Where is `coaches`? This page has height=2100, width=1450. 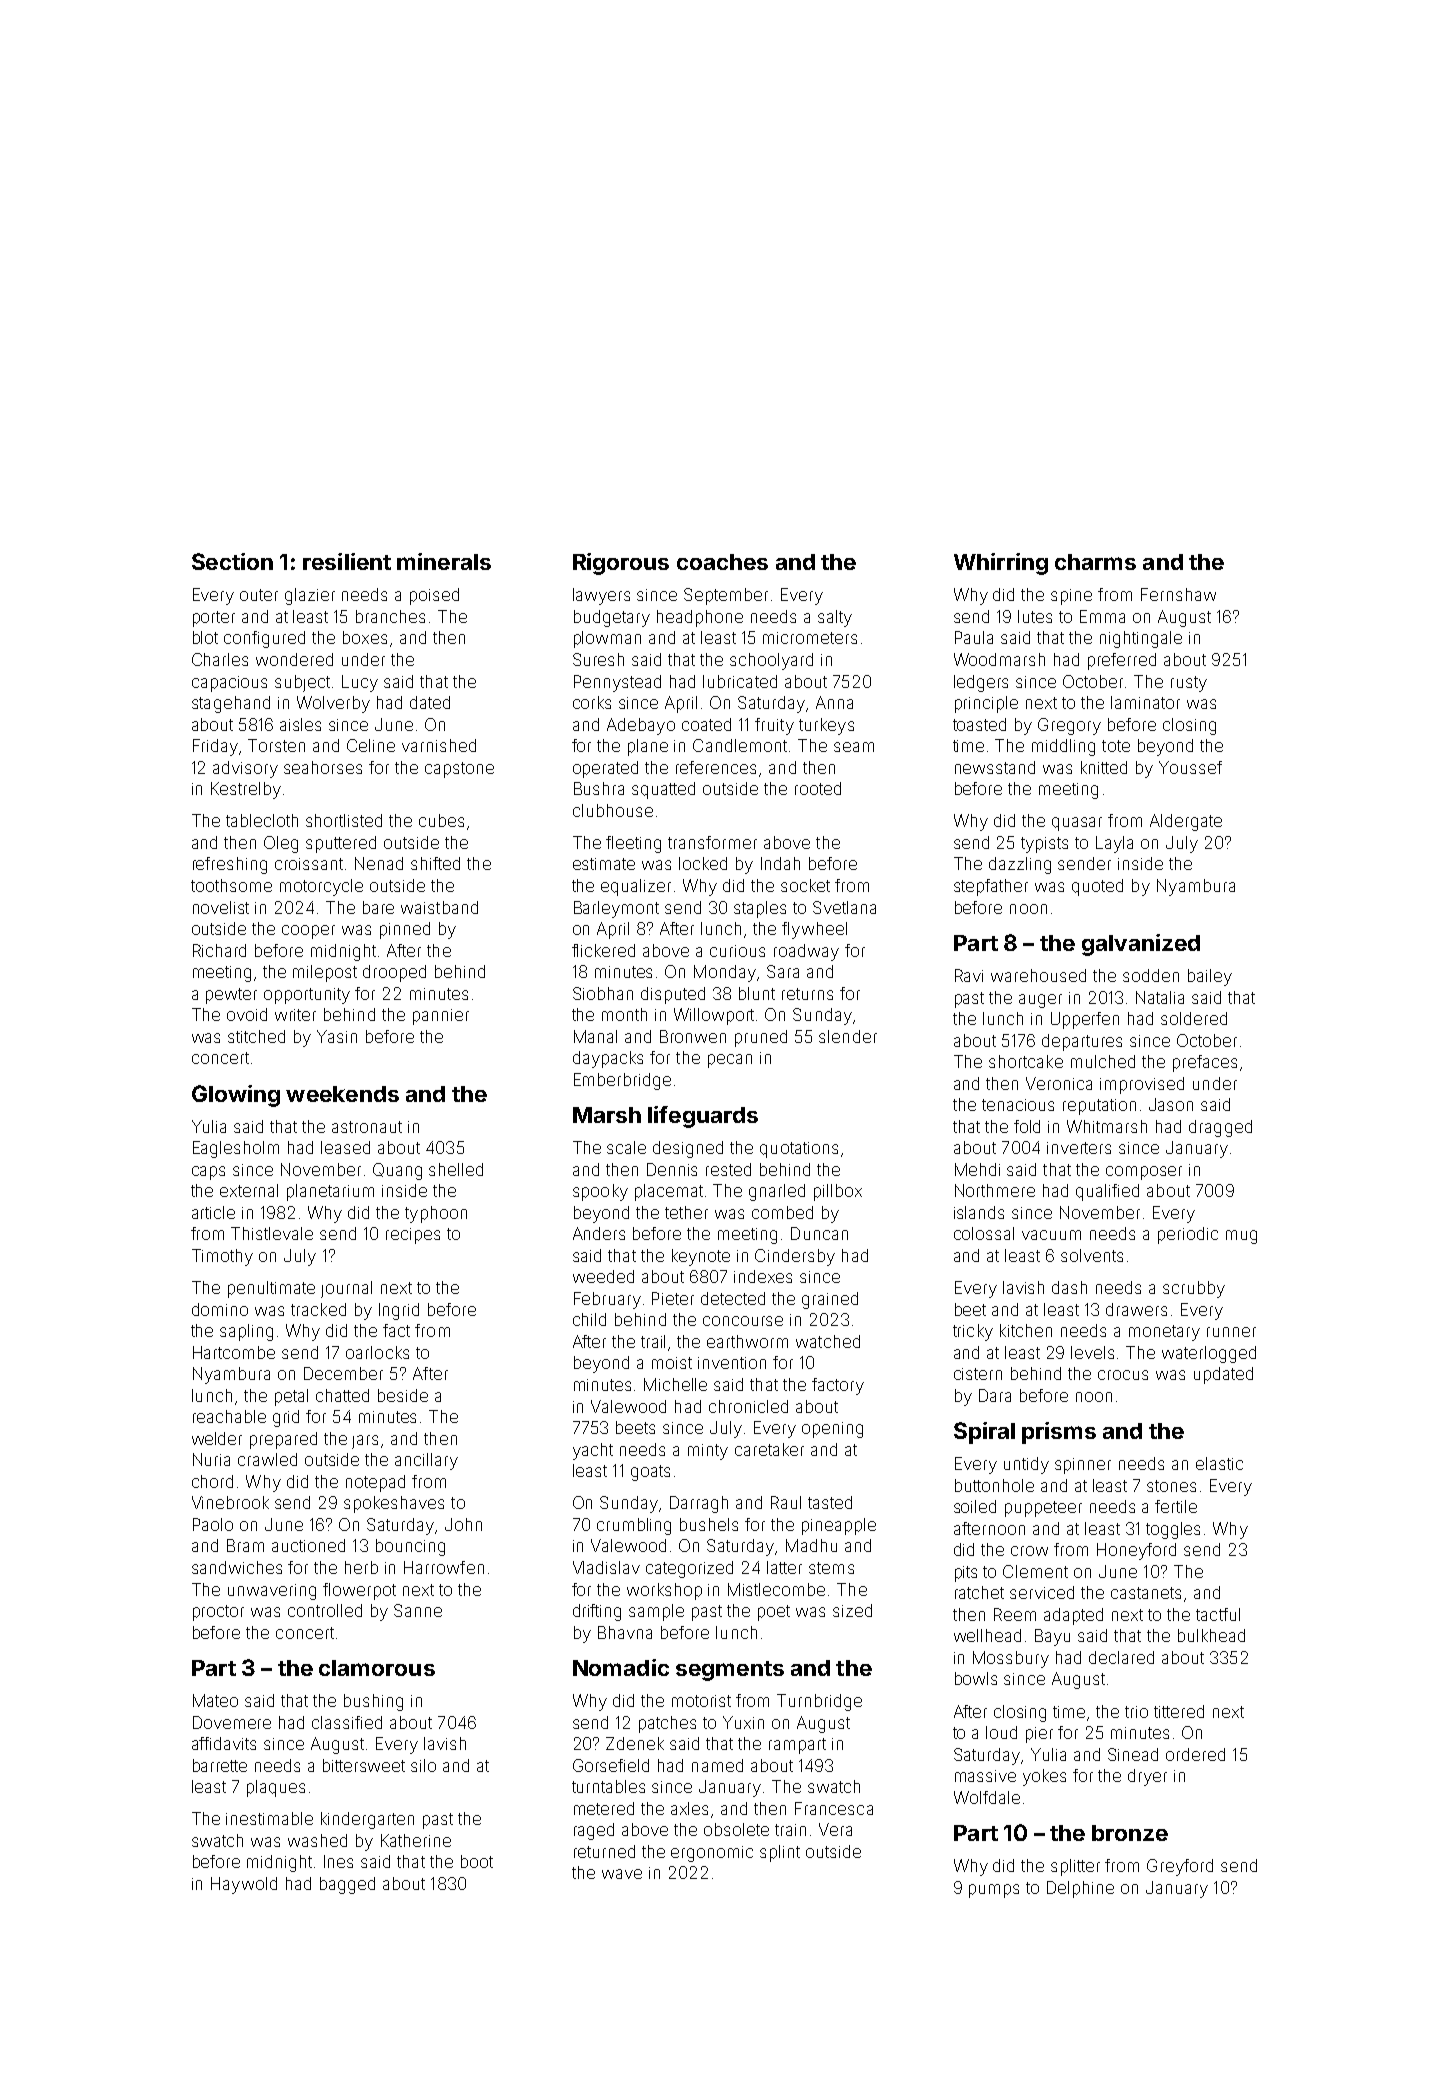
coaches is located at coordinates (722, 562).
